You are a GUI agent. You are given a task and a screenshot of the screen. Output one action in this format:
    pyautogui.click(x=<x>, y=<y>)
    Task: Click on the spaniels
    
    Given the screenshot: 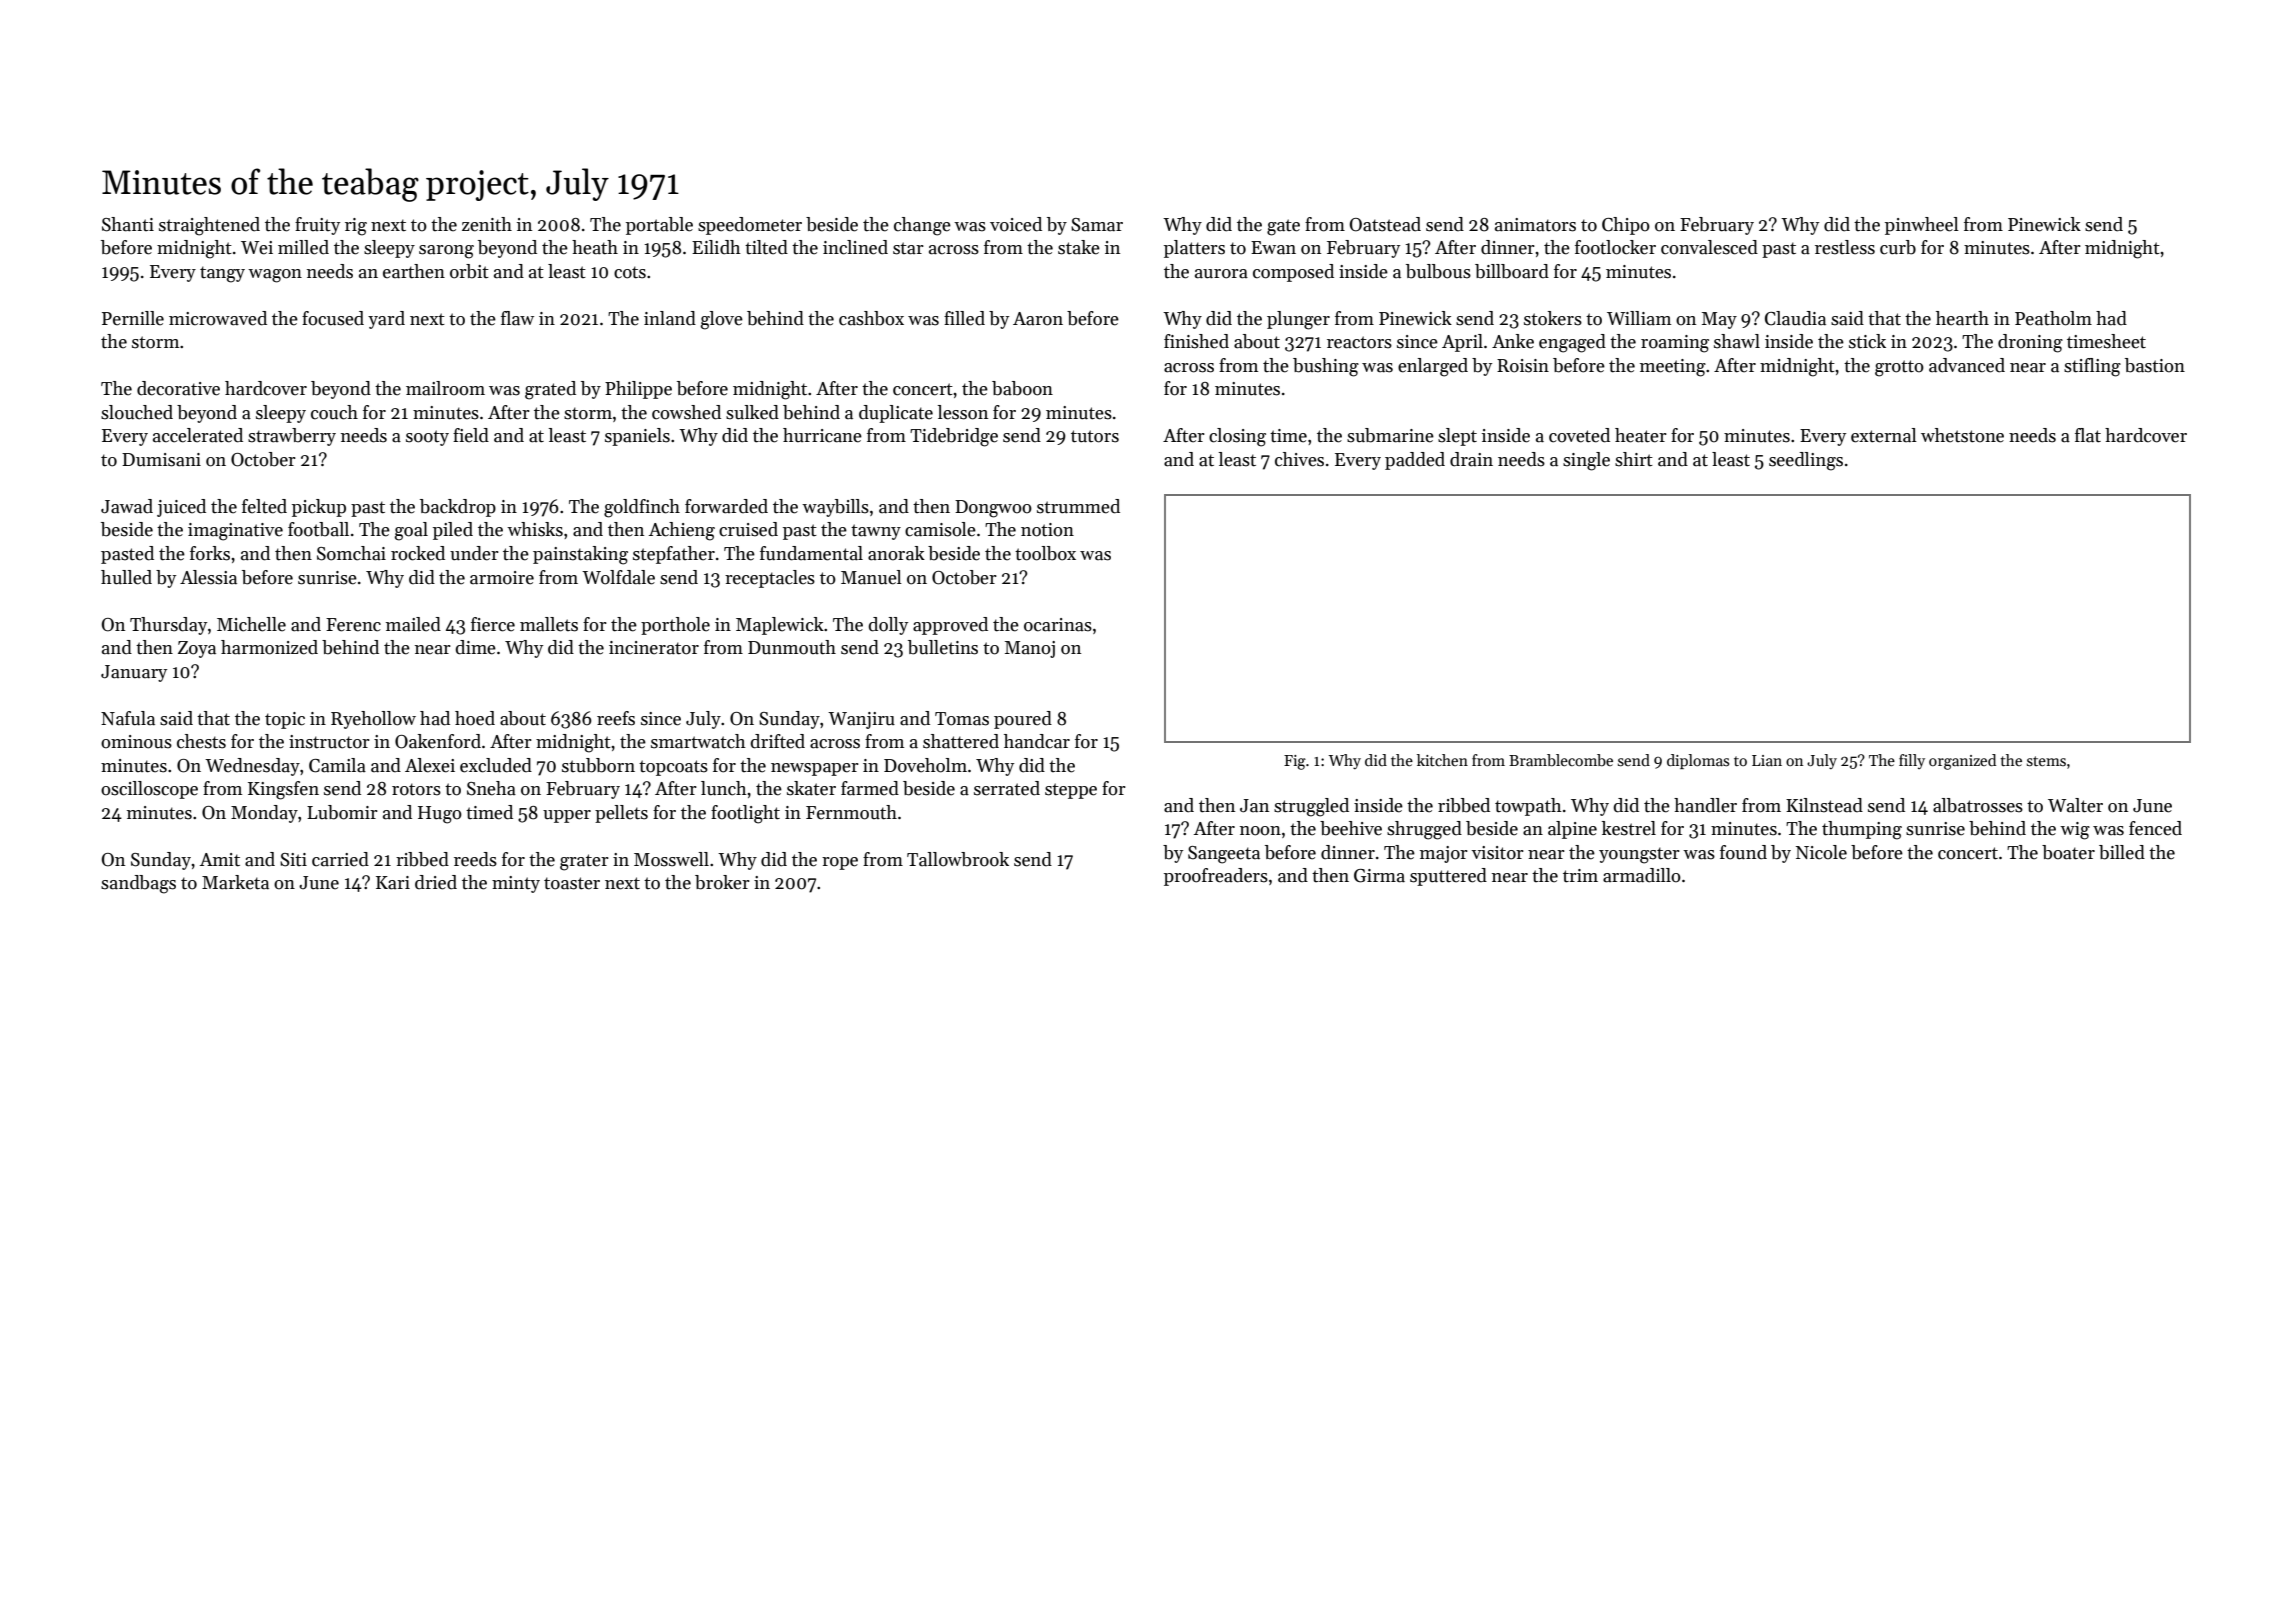 What is the action you would take?
    pyautogui.click(x=637, y=437)
